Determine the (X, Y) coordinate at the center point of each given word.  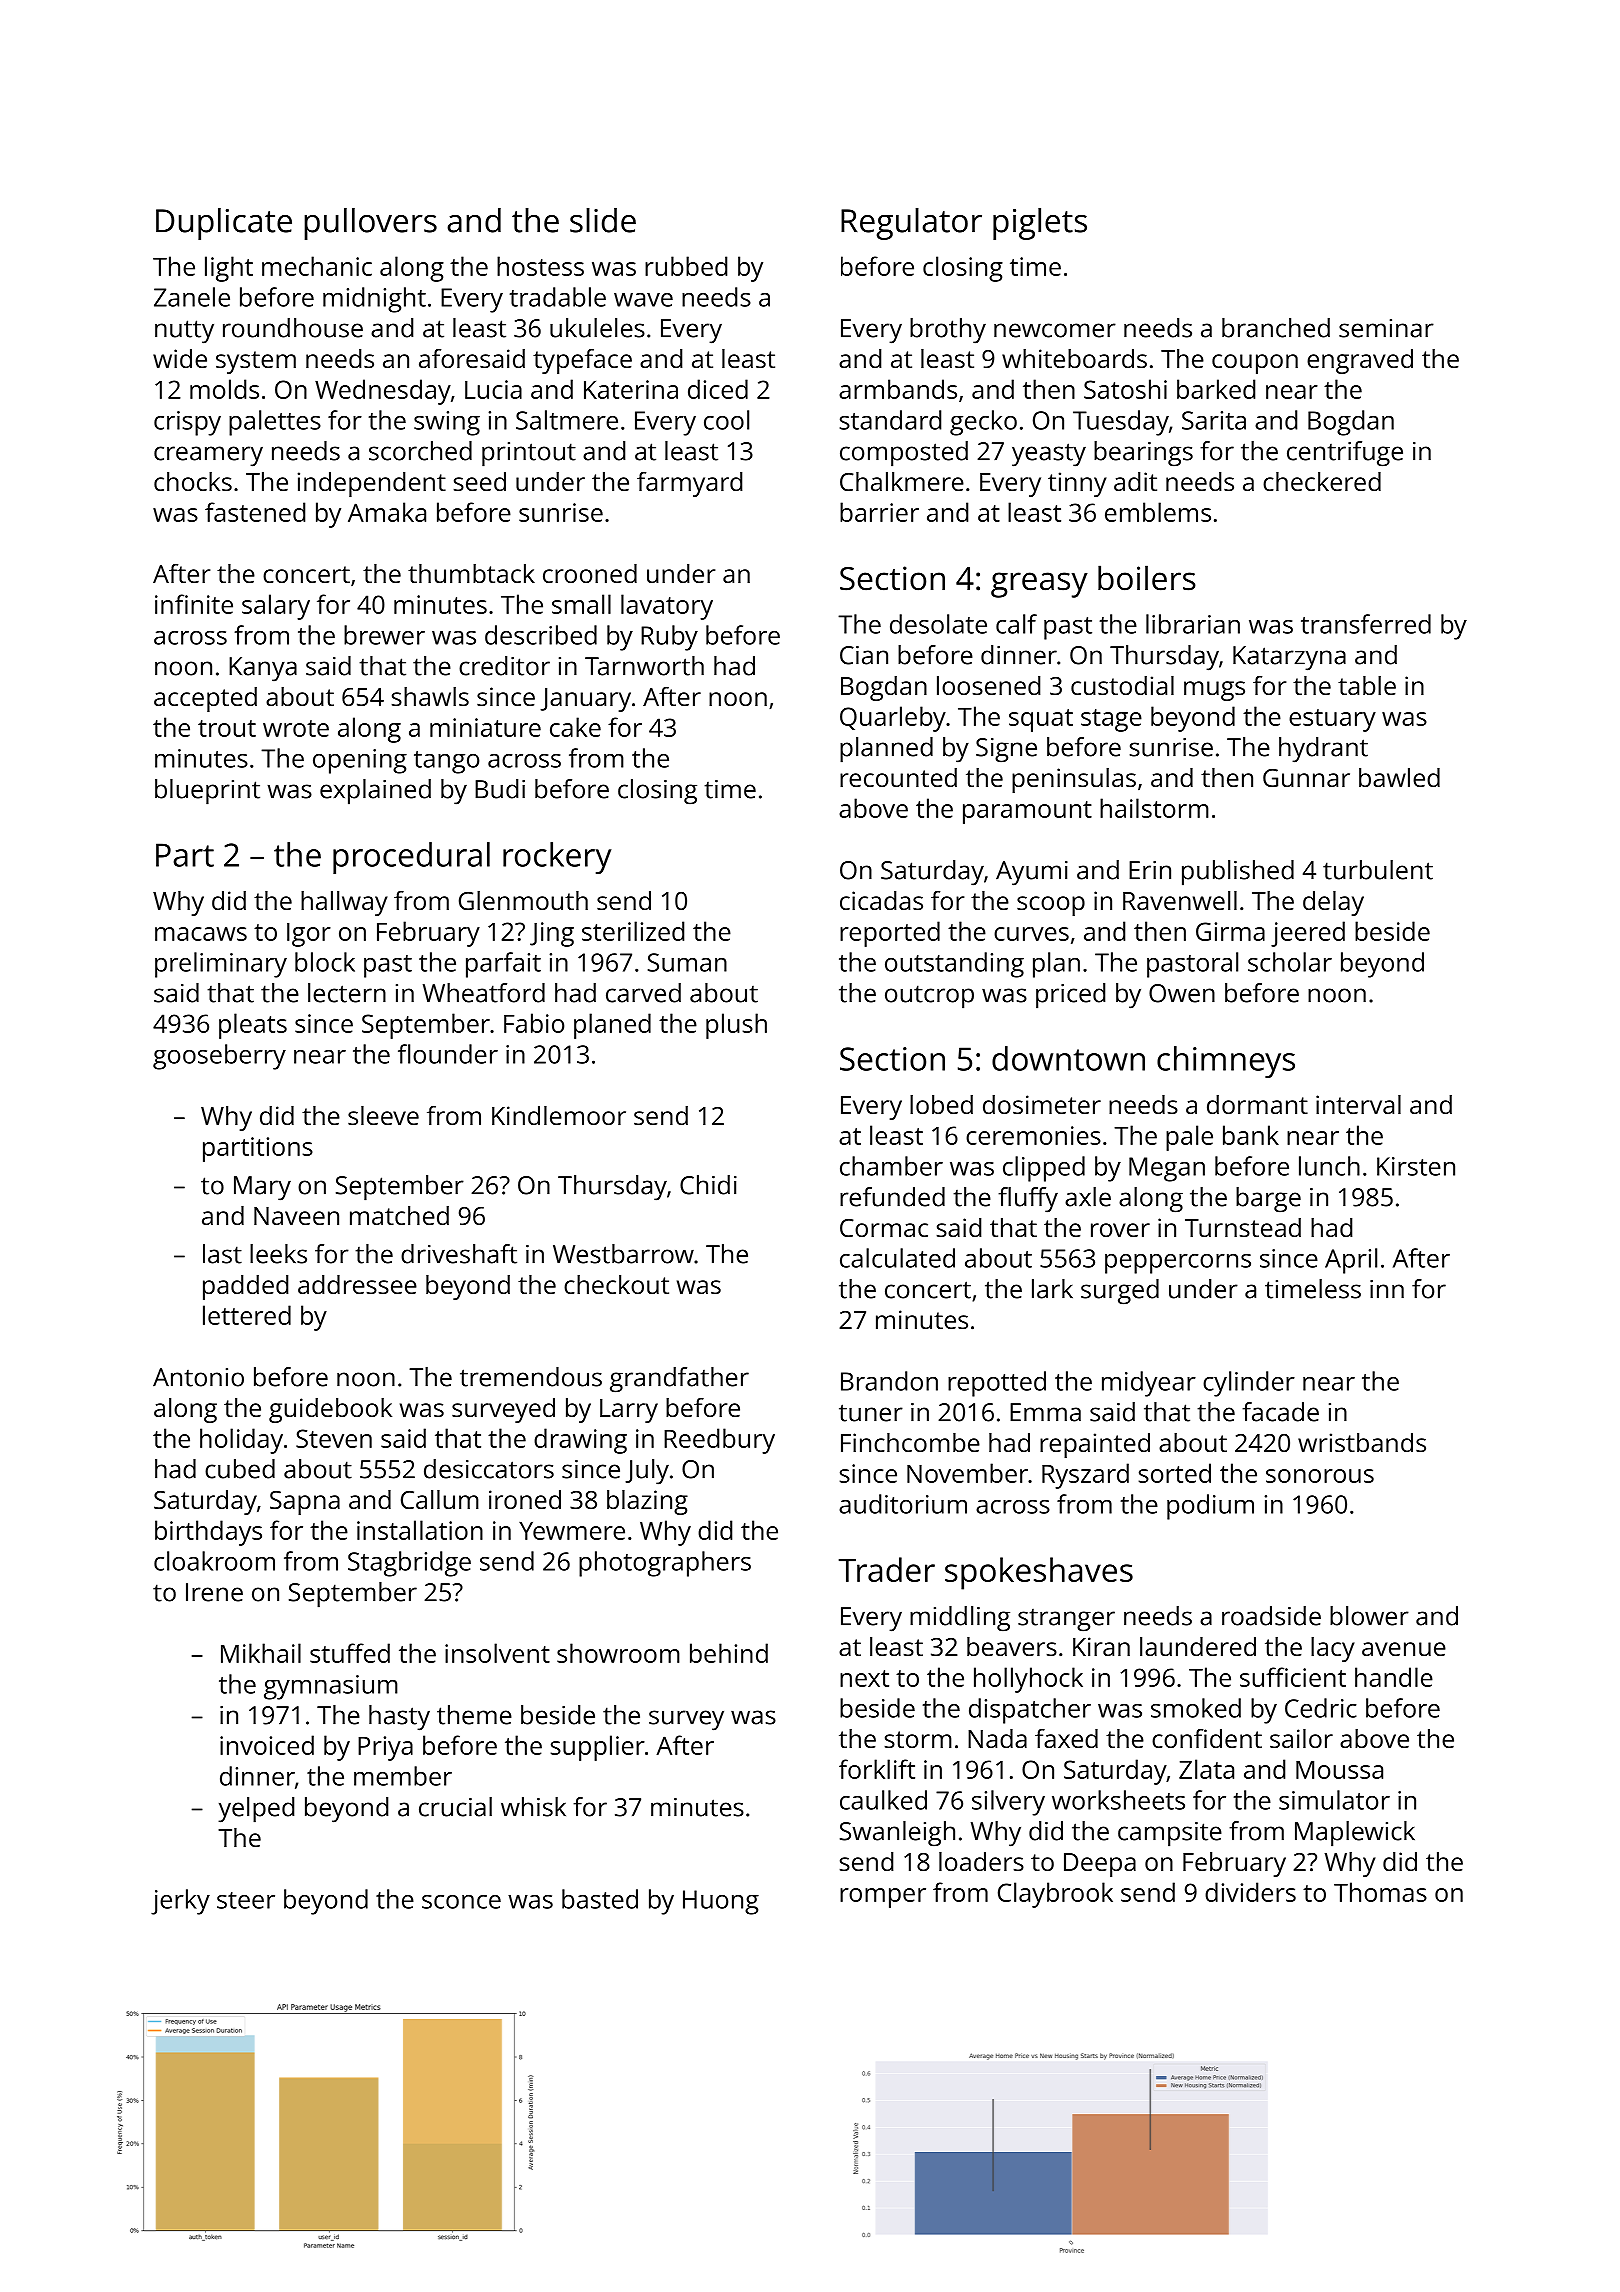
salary (276, 607)
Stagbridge (409, 1564)
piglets (1040, 224)
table (1367, 685)
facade (1281, 1412)
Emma (1045, 1412)
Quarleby (893, 719)
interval (1358, 1104)
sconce (461, 1902)
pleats (253, 1026)
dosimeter (1042, 1104)
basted (600, 1899)
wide (180, 358)
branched (1276, 328)
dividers (1250, 1892)
